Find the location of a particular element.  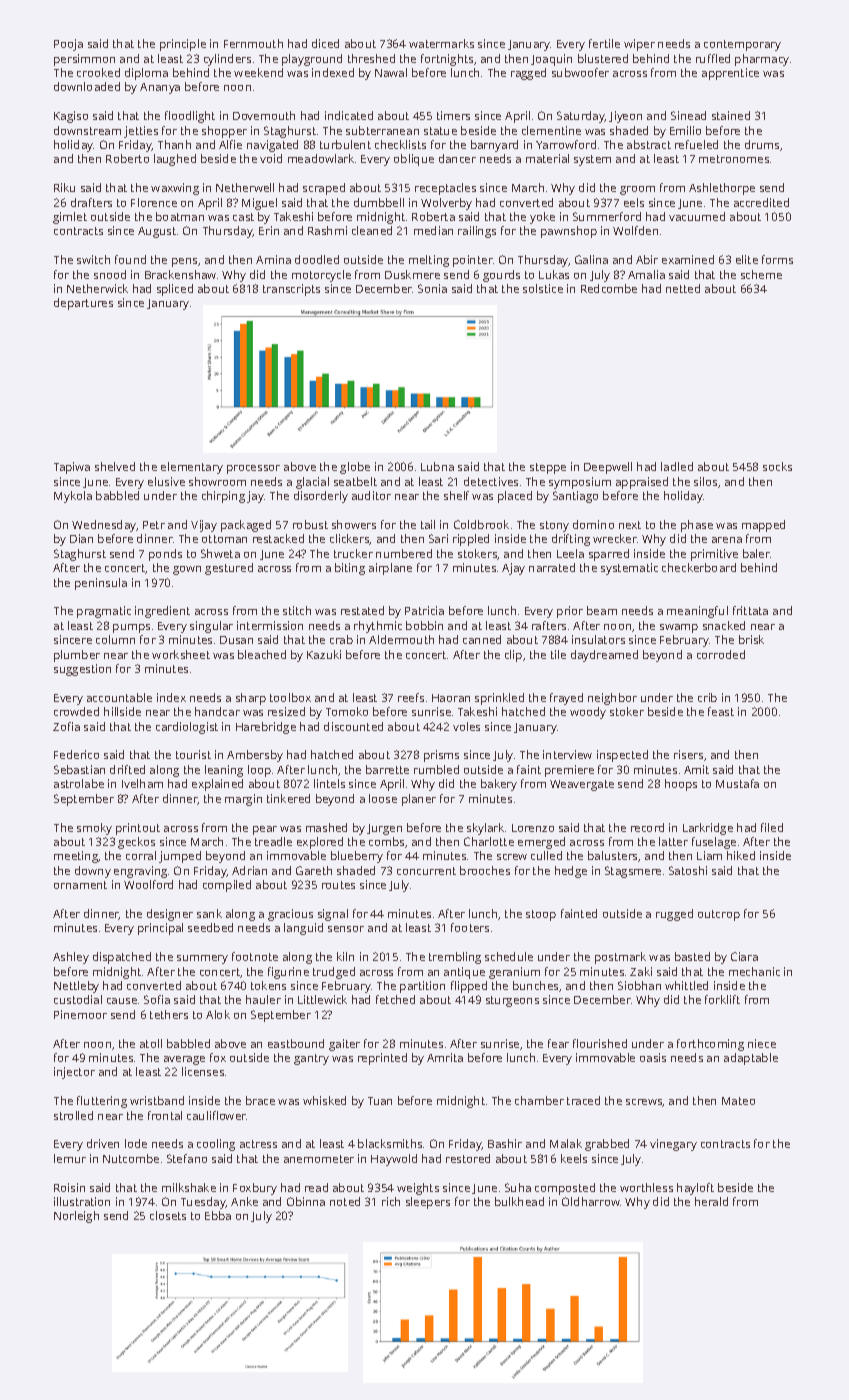

closets is located at coordinates (168, 1215).
